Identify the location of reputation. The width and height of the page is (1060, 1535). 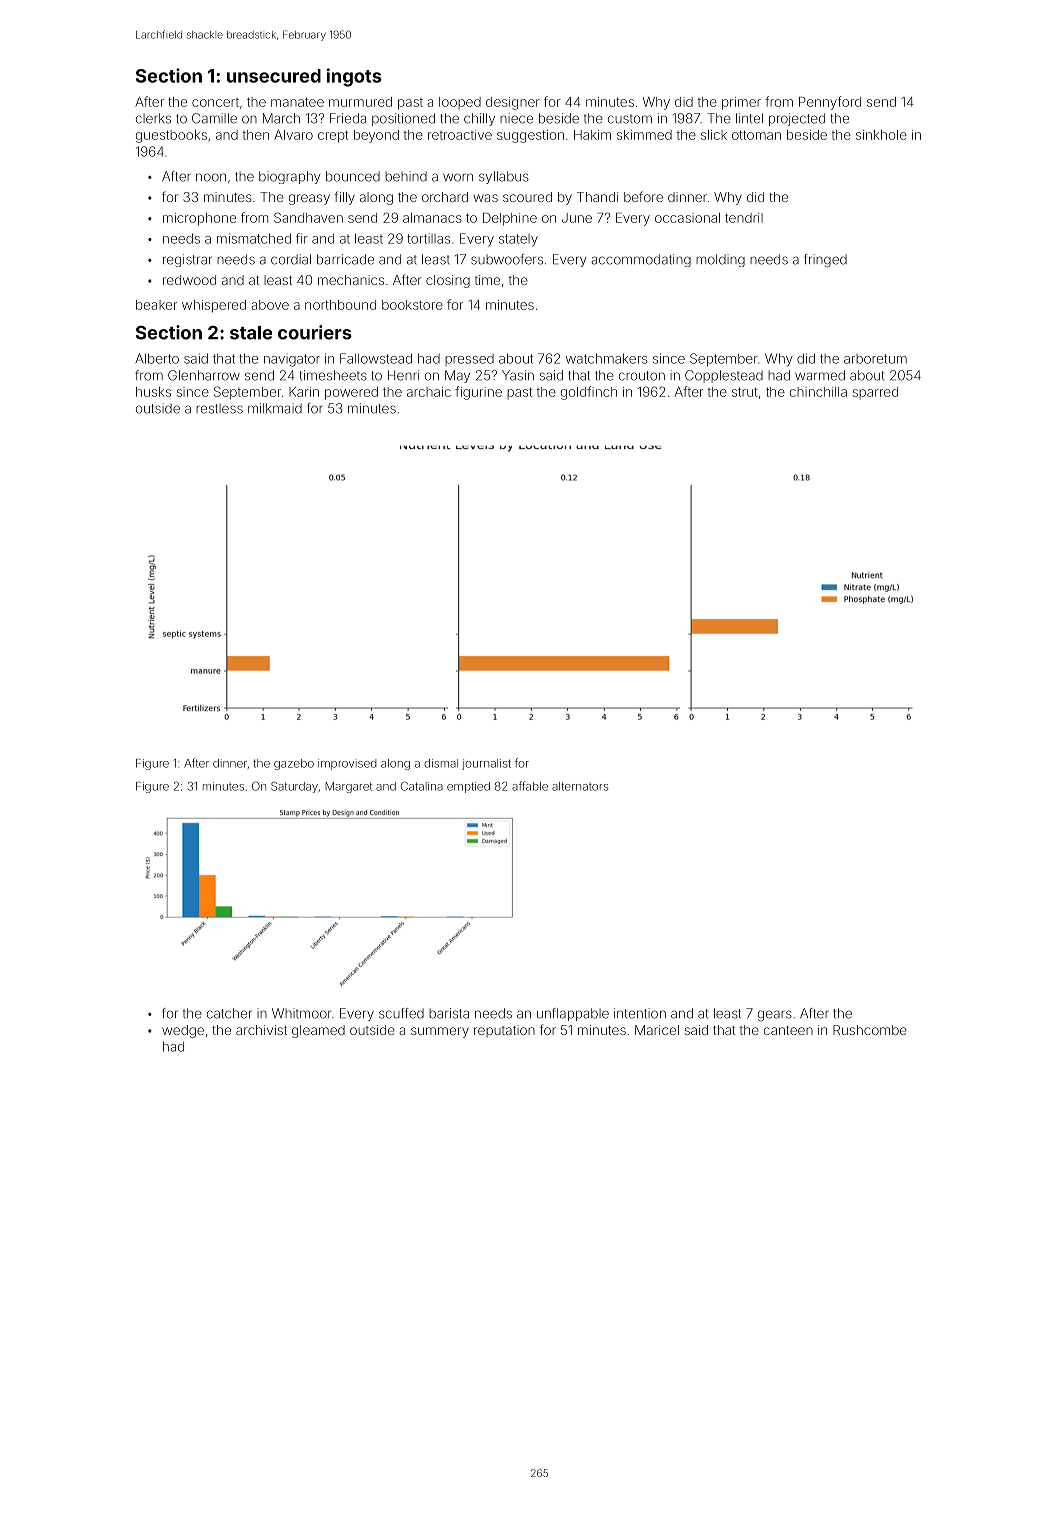
(504, 1031).
